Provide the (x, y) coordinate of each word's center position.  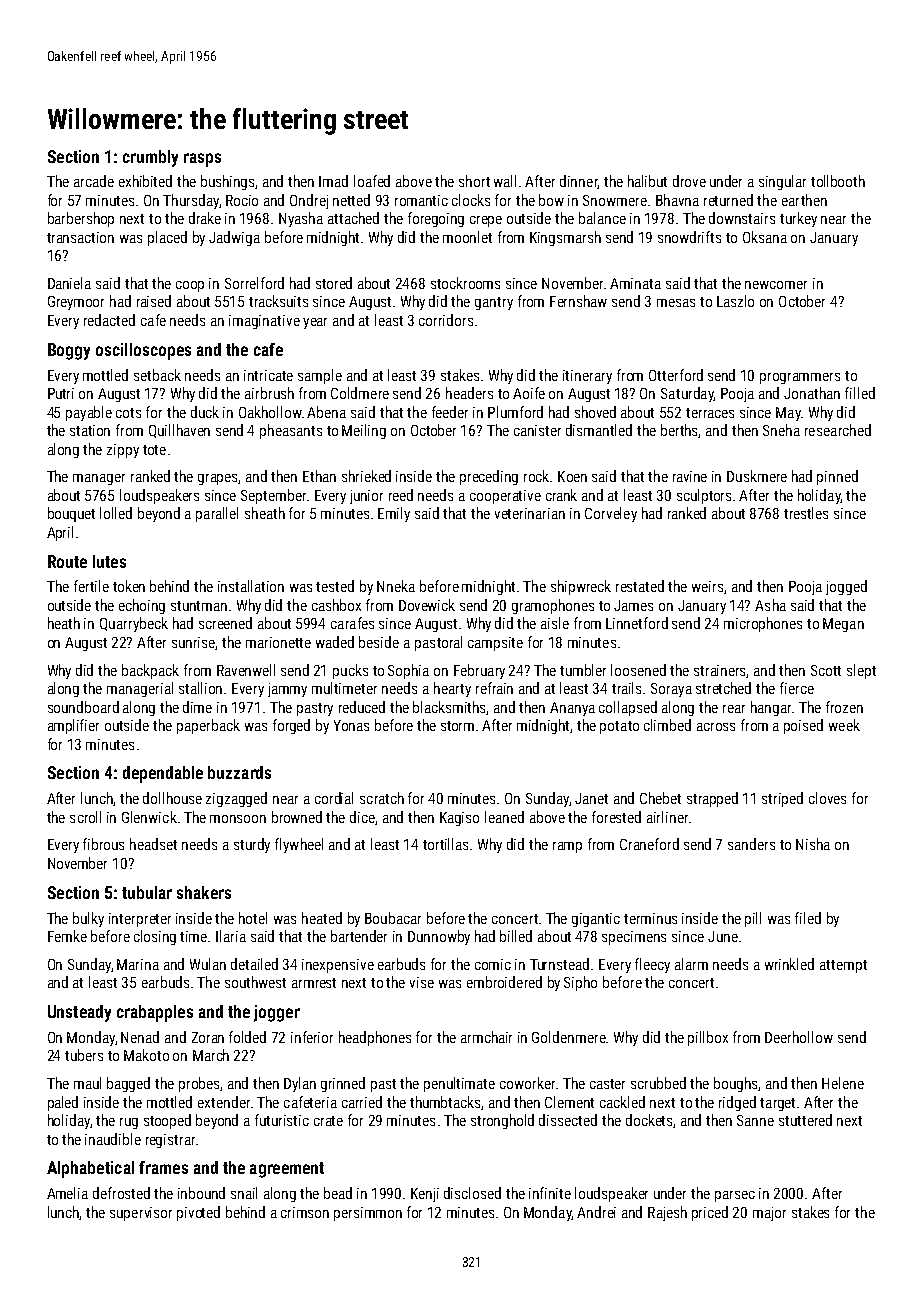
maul (87, 1083)
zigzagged (236, 799)
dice (362, 817)
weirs (707, 586)
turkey (798, 219)
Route (67, 561)
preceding (489, 477)
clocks (471, 200)
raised (154, 301)
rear (734, 709)
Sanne (755, 1120)
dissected (568, 1120)
